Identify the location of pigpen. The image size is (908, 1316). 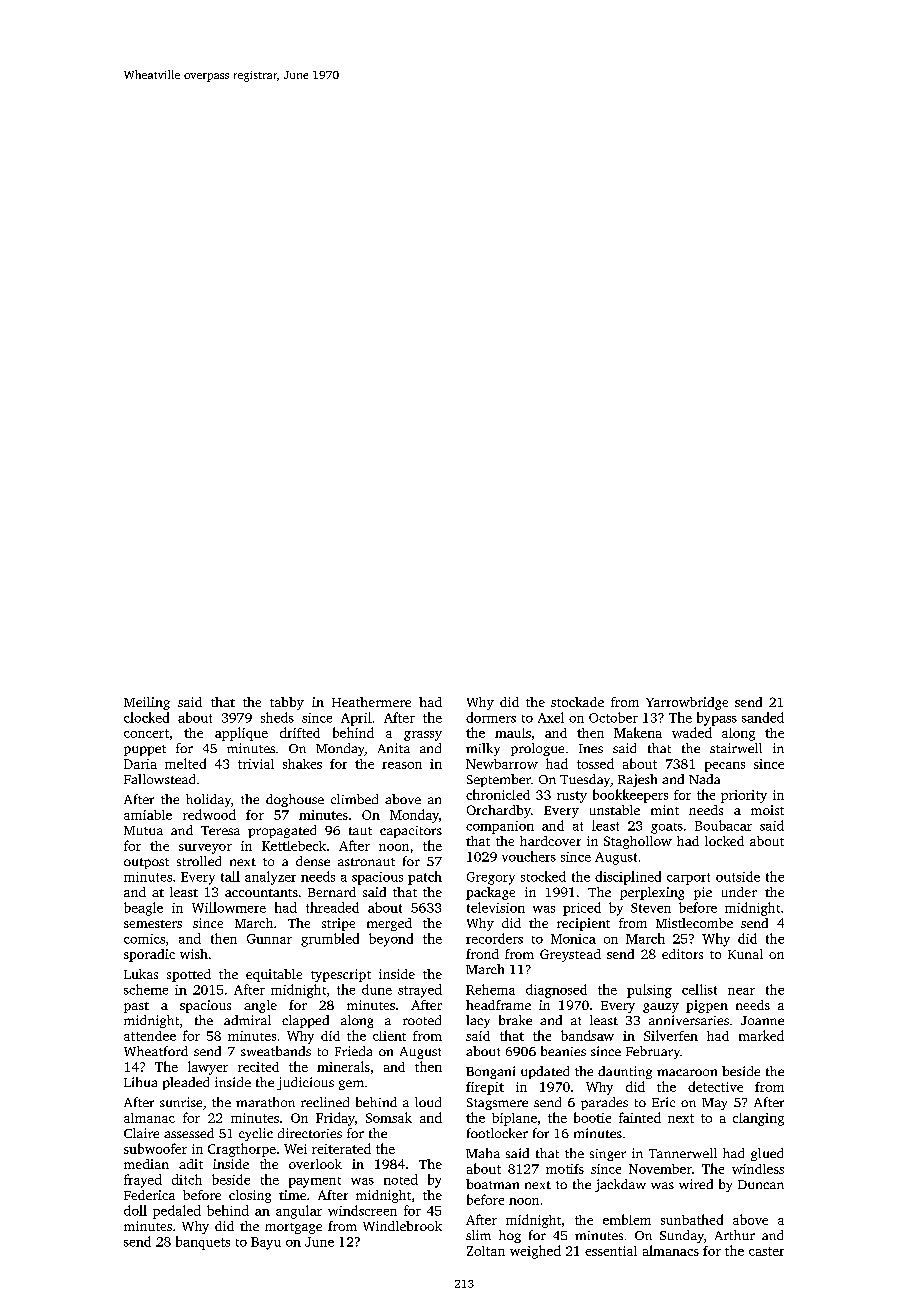
(707, 1006).
